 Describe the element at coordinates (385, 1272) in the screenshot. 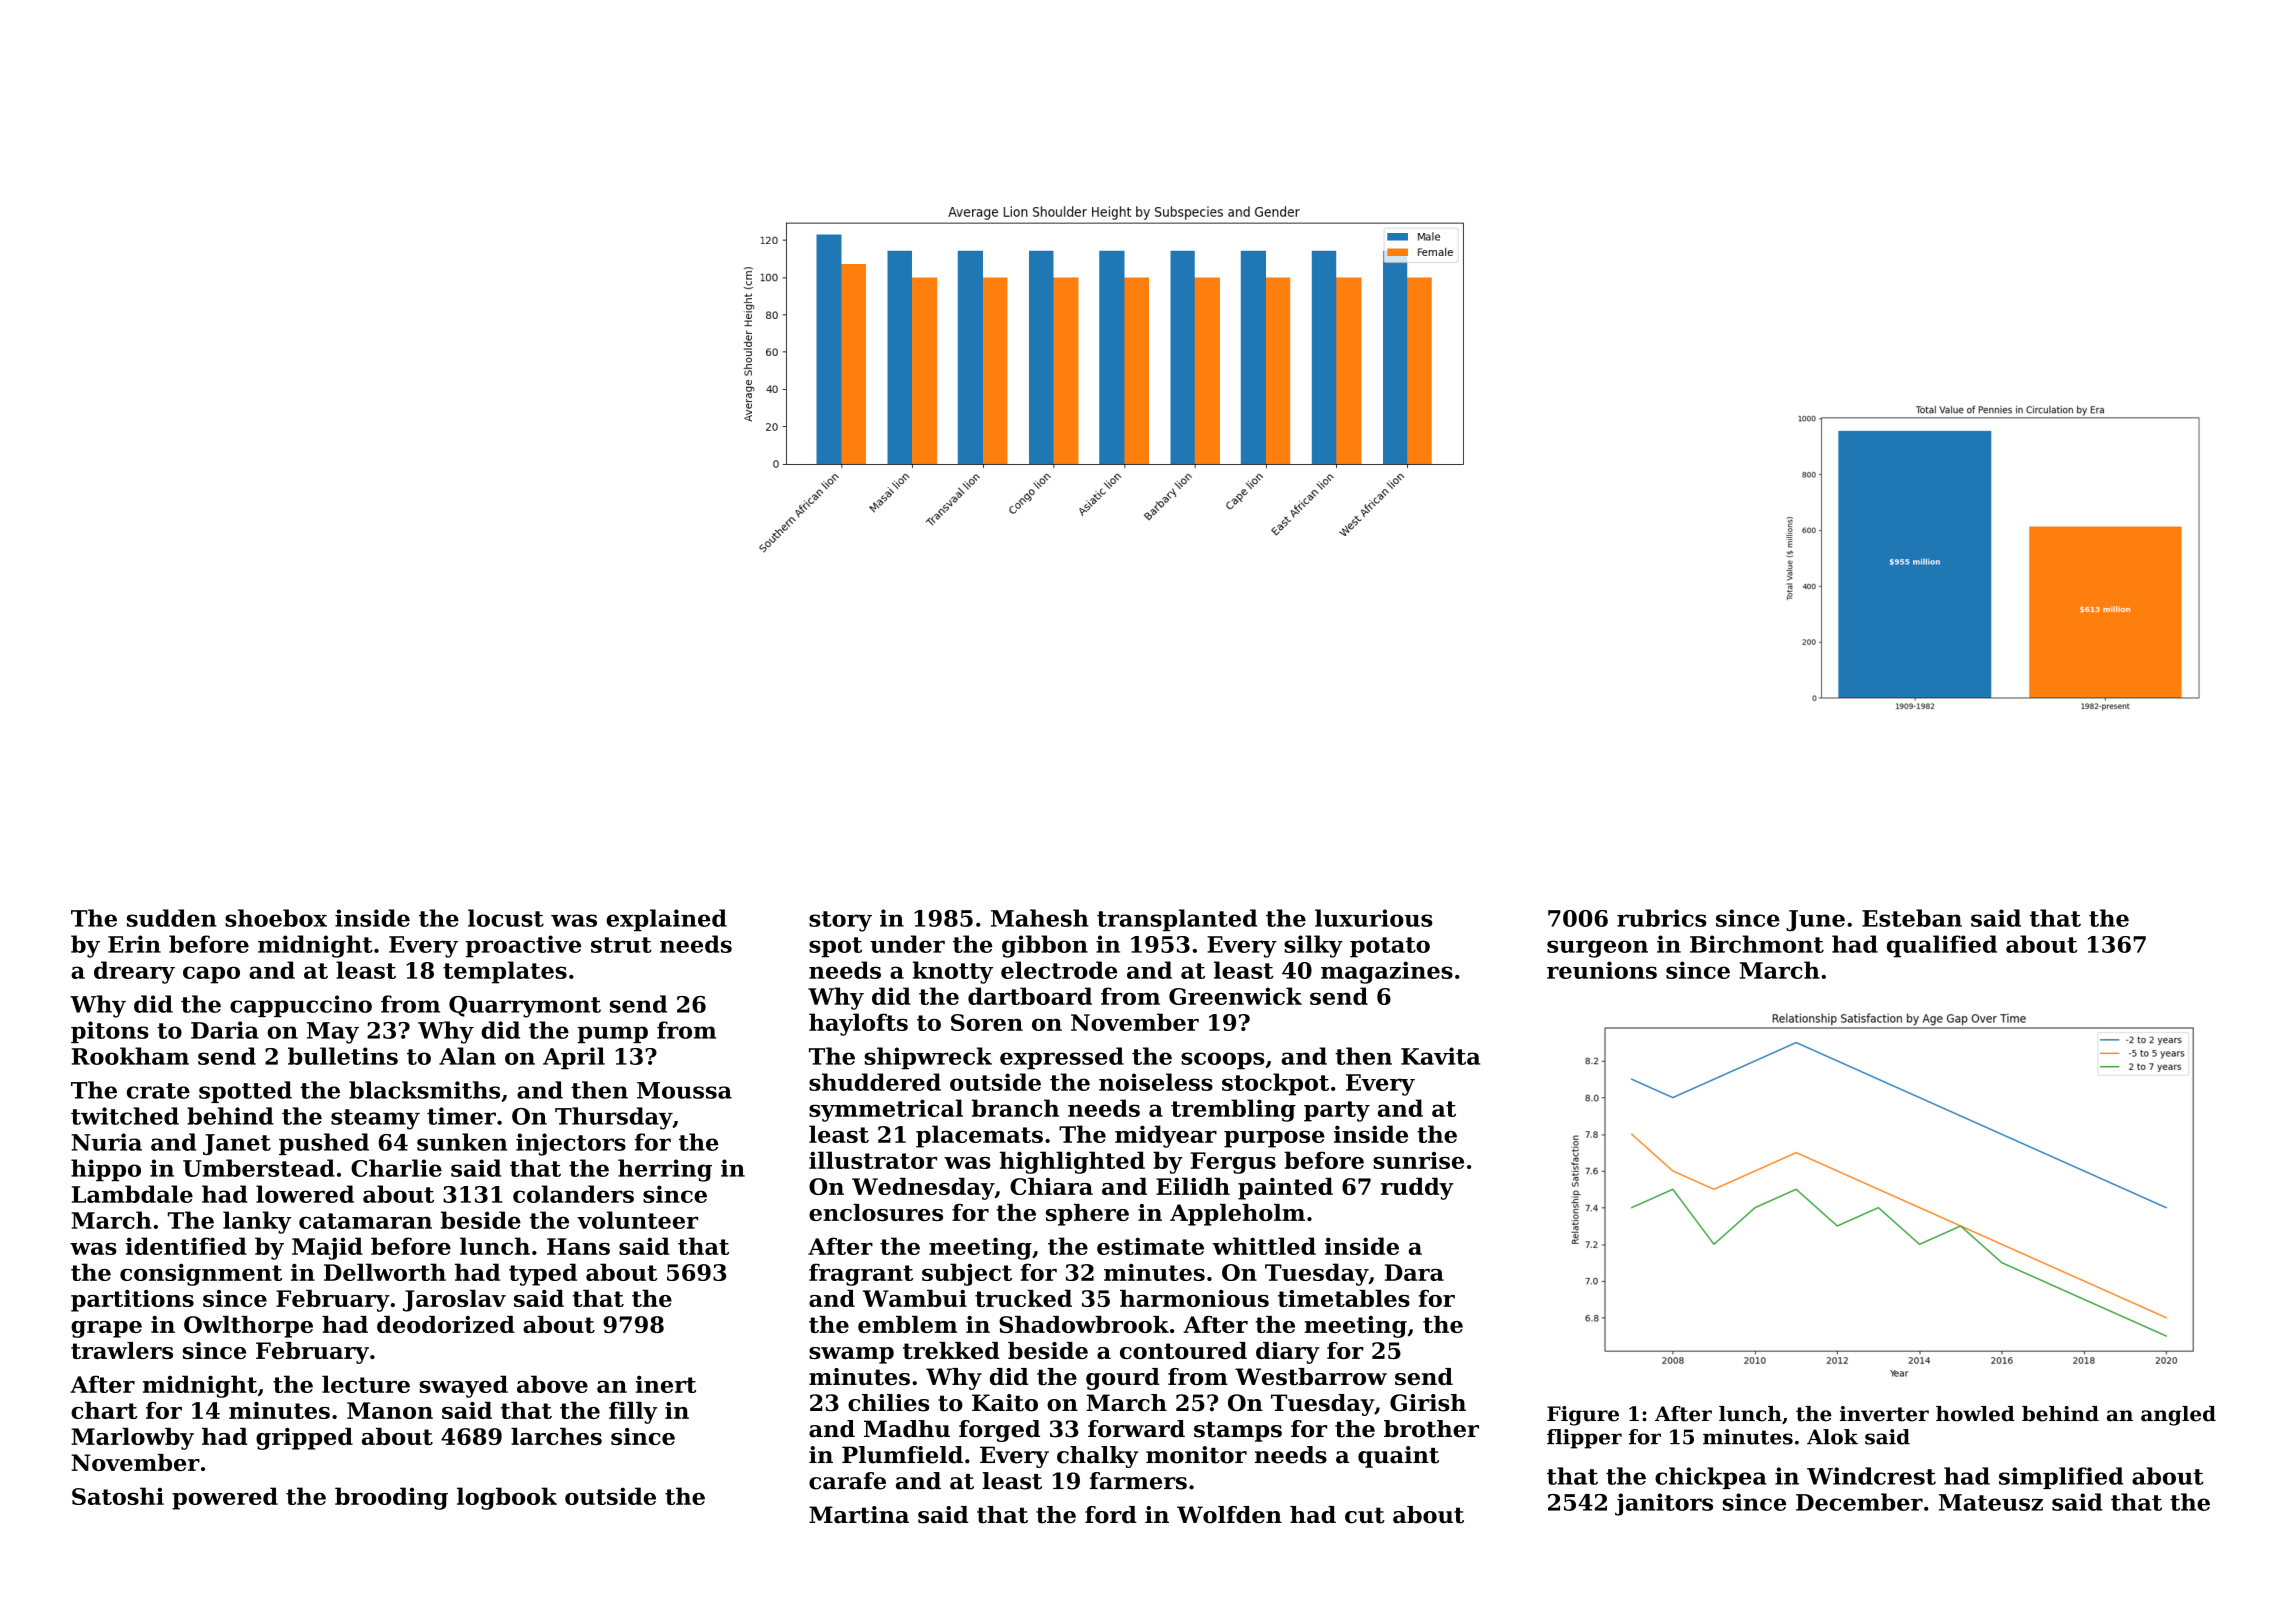

I see `Dellworth` at that location.
